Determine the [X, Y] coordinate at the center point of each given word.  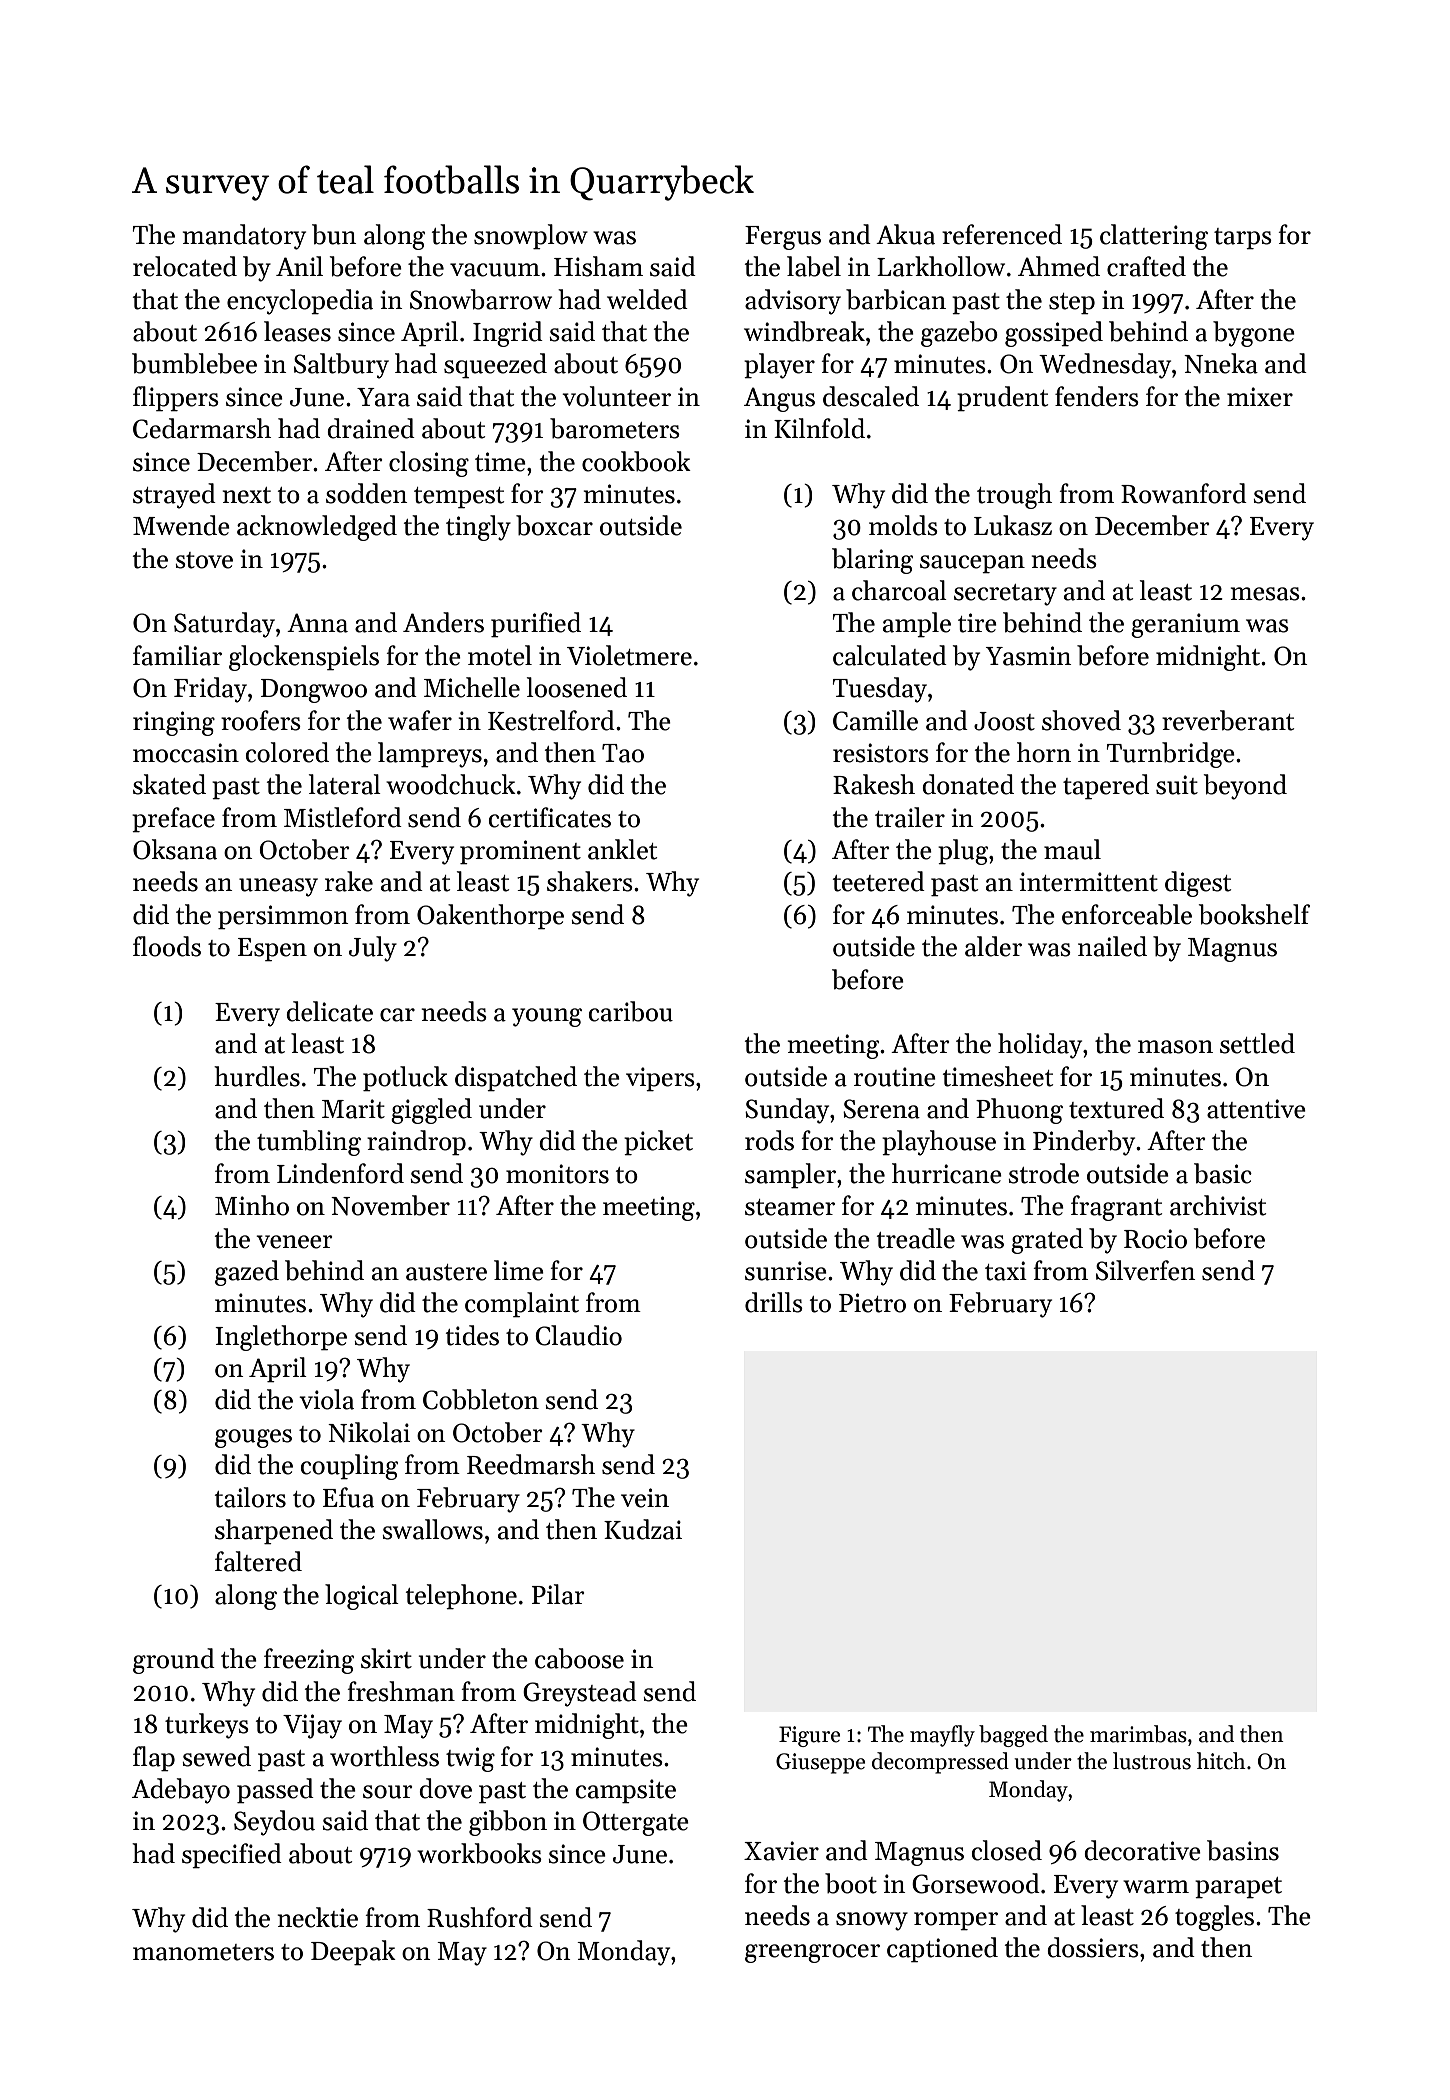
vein [645, 1498]
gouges [253, 1438]
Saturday [224, 625]
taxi [1006, 1271]
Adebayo [181, 1791]
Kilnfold [819, 428]
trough [1014, 496]
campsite [626, 1791]
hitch [1221, 1761]
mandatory [244, 237]
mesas [1265, 594]
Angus [779, 399]
